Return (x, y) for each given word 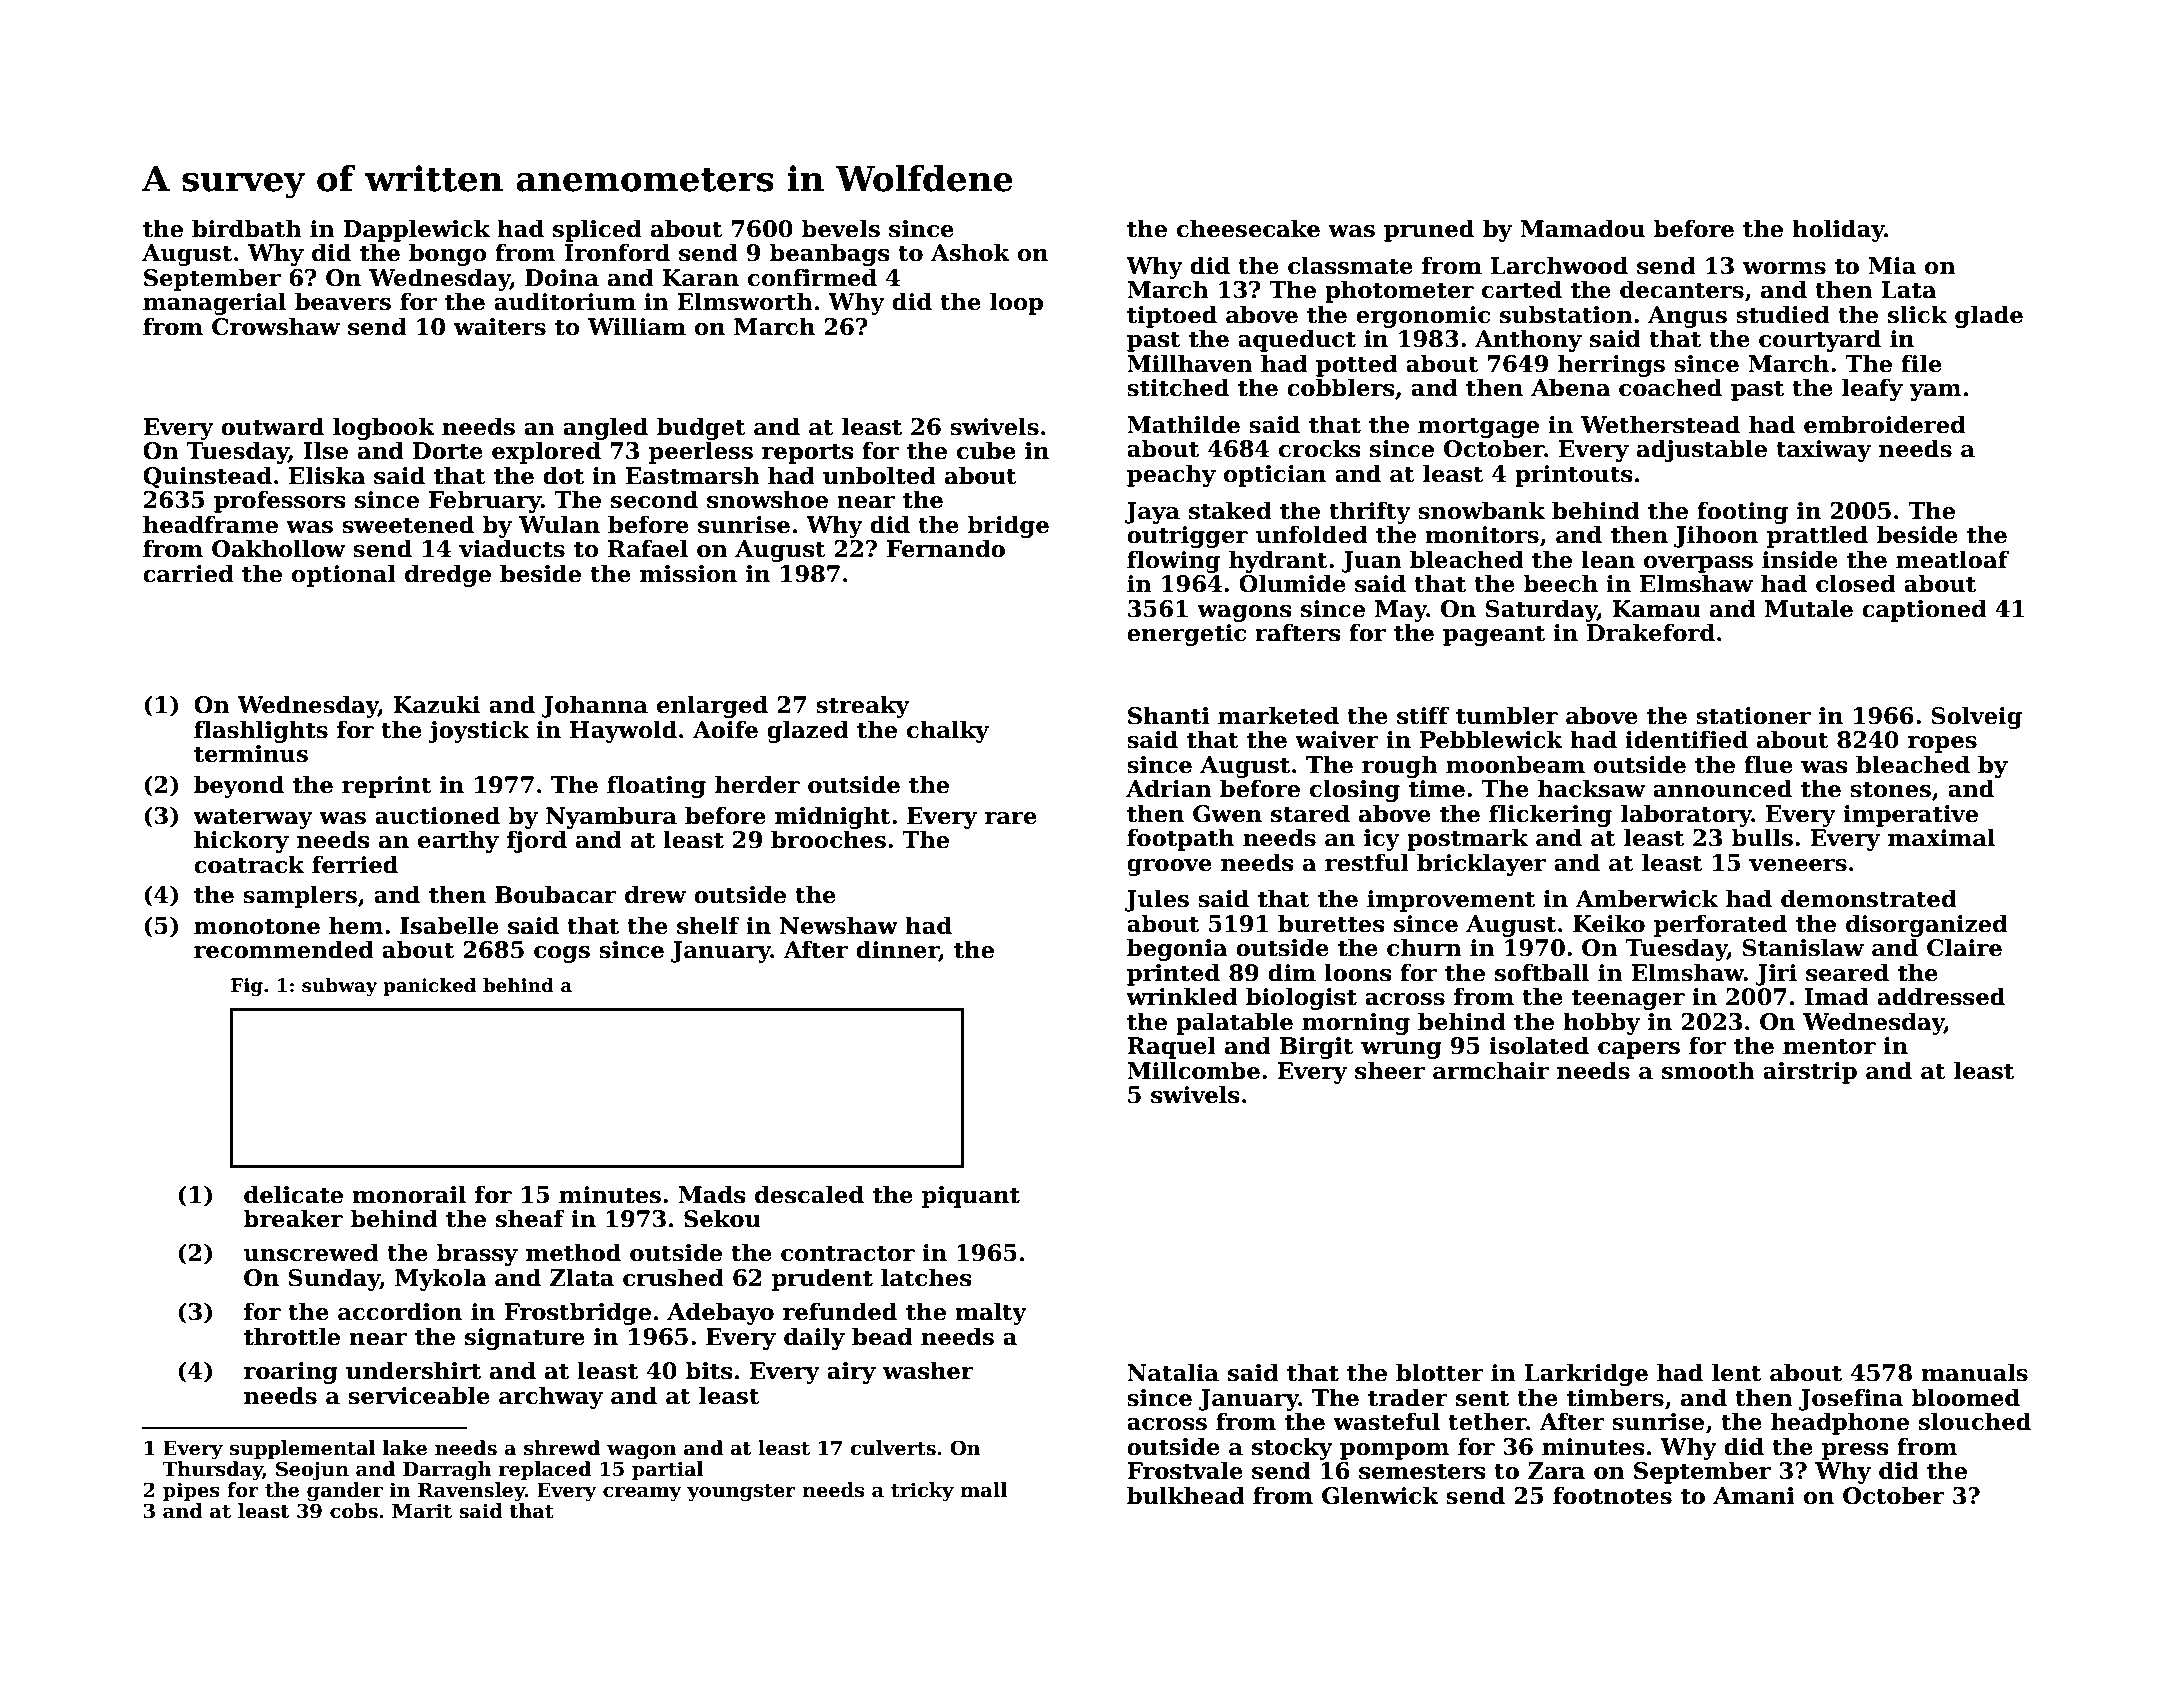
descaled (809, 1194)
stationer (1753, 716)
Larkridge (1586, 1374)
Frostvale (1185, 1470)
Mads (712, 1194)
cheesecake (1248, 228)
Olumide (1292, 583)
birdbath (247, 228)
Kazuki (436, 704)
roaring (291, 1373)
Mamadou (1582, 228)
